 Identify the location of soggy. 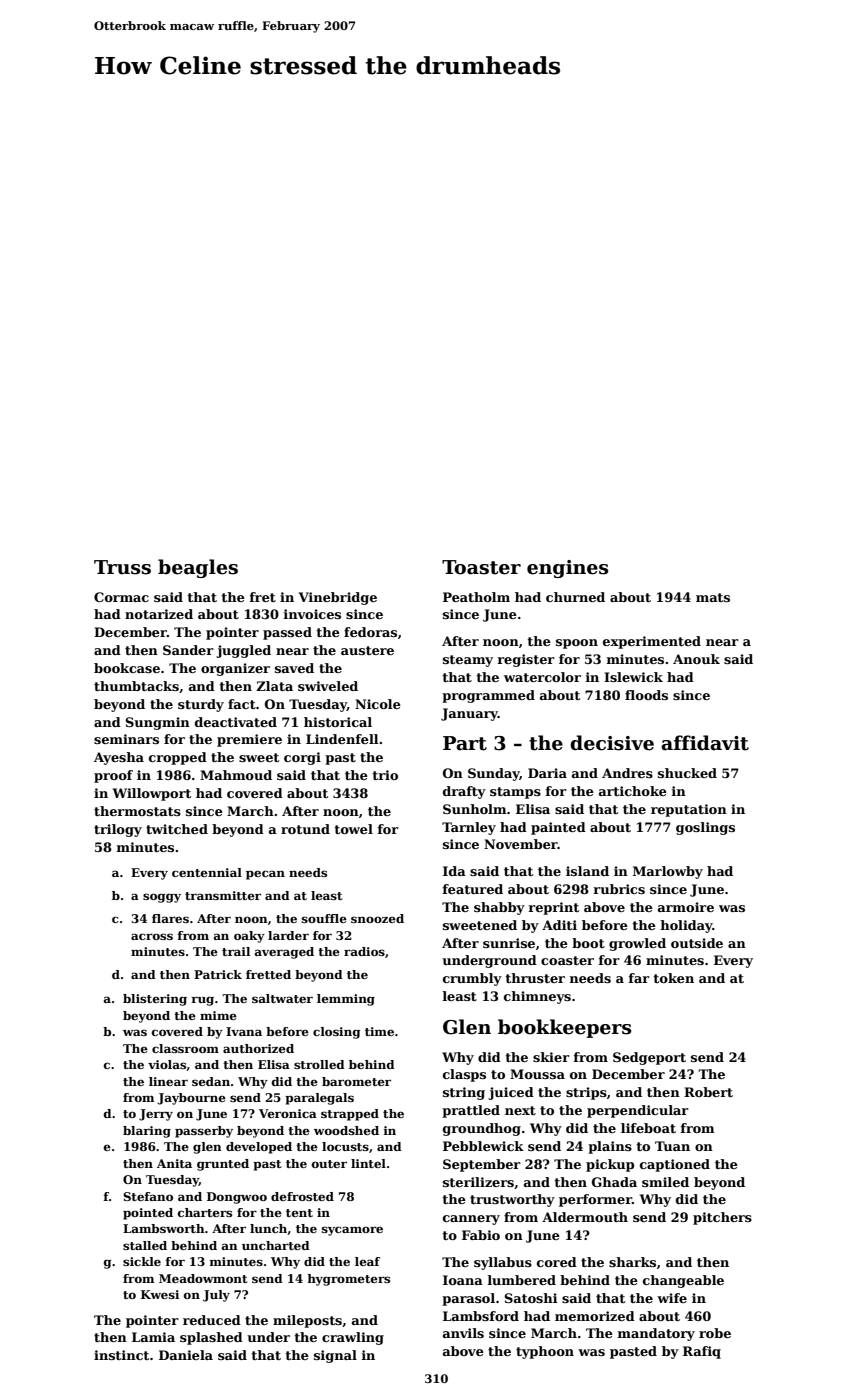
(162, 898).
